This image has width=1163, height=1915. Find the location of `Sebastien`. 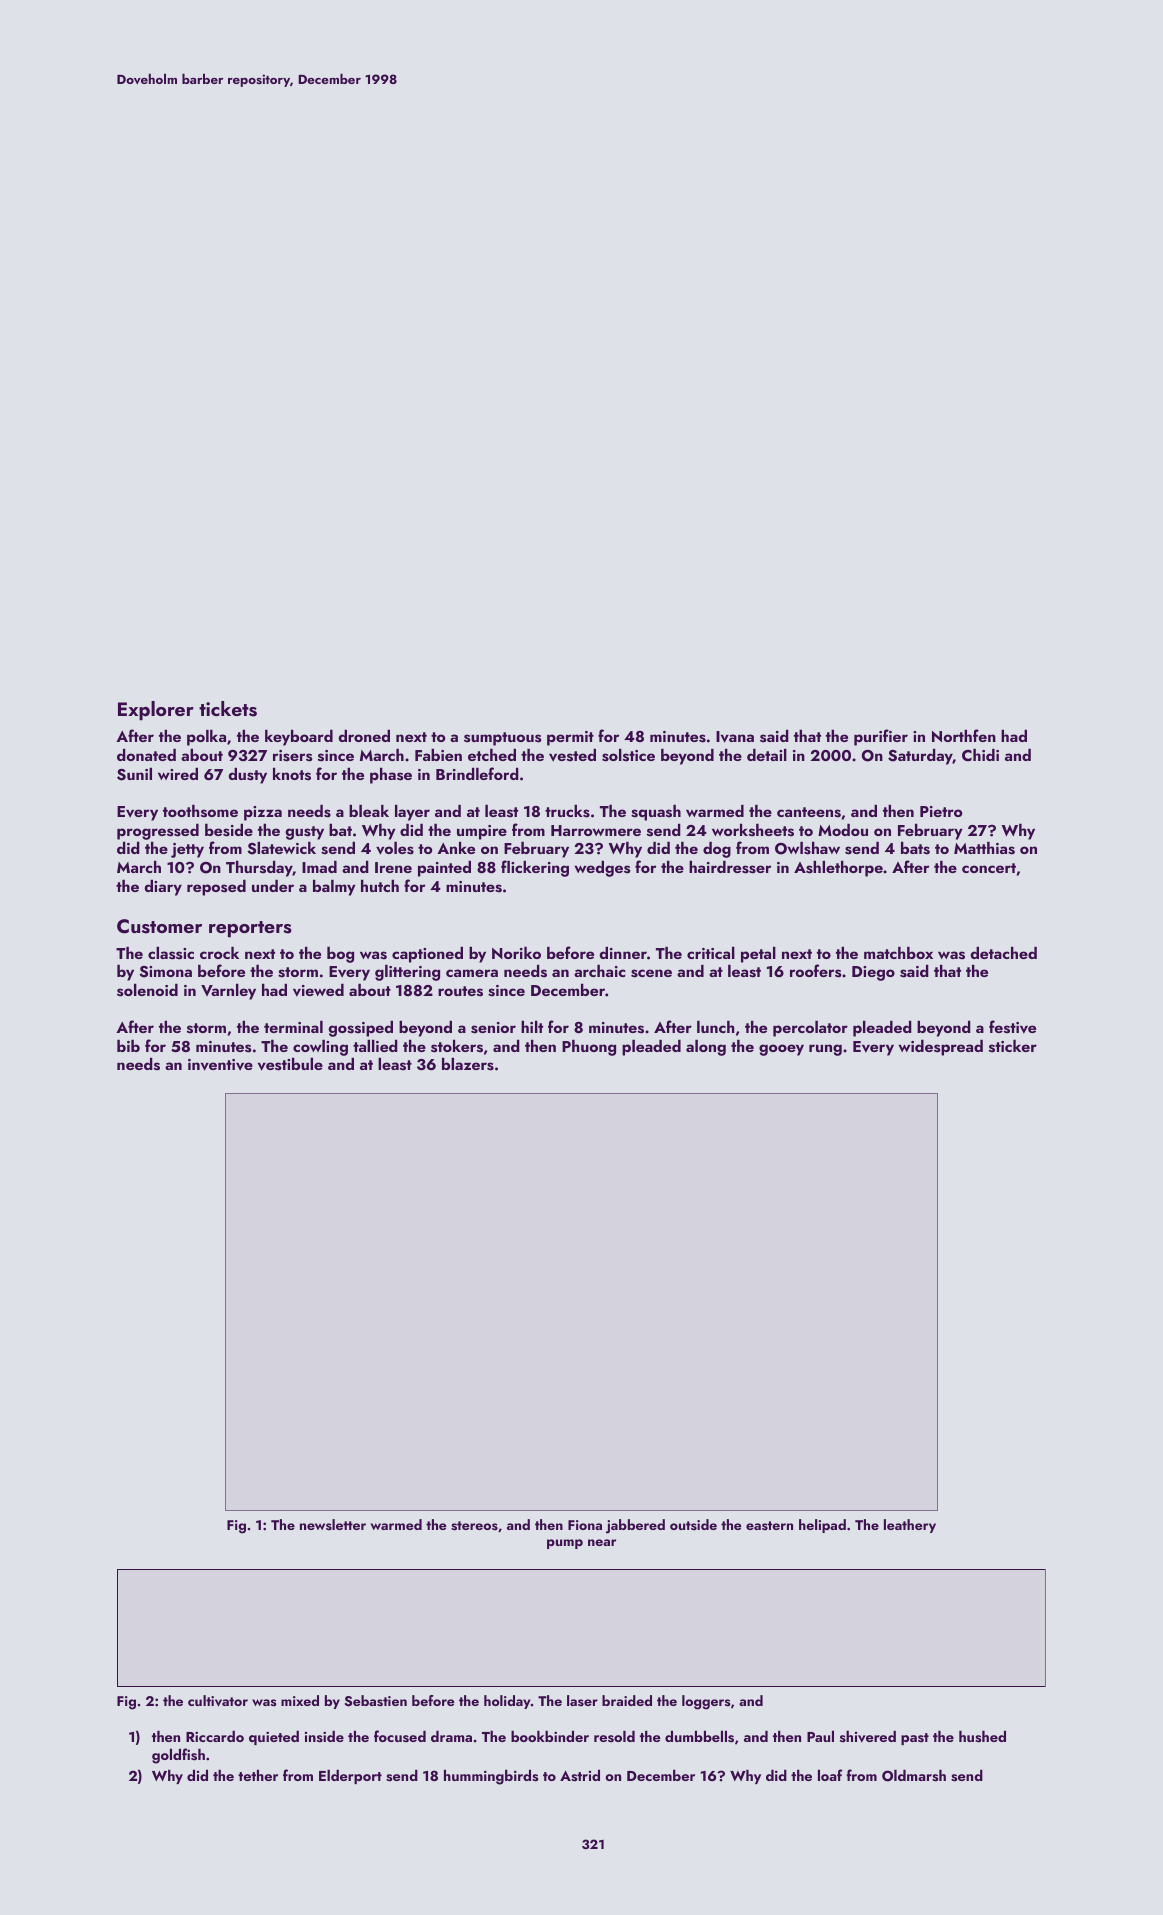

Sebastien is located at coordinates (376, 1701).
